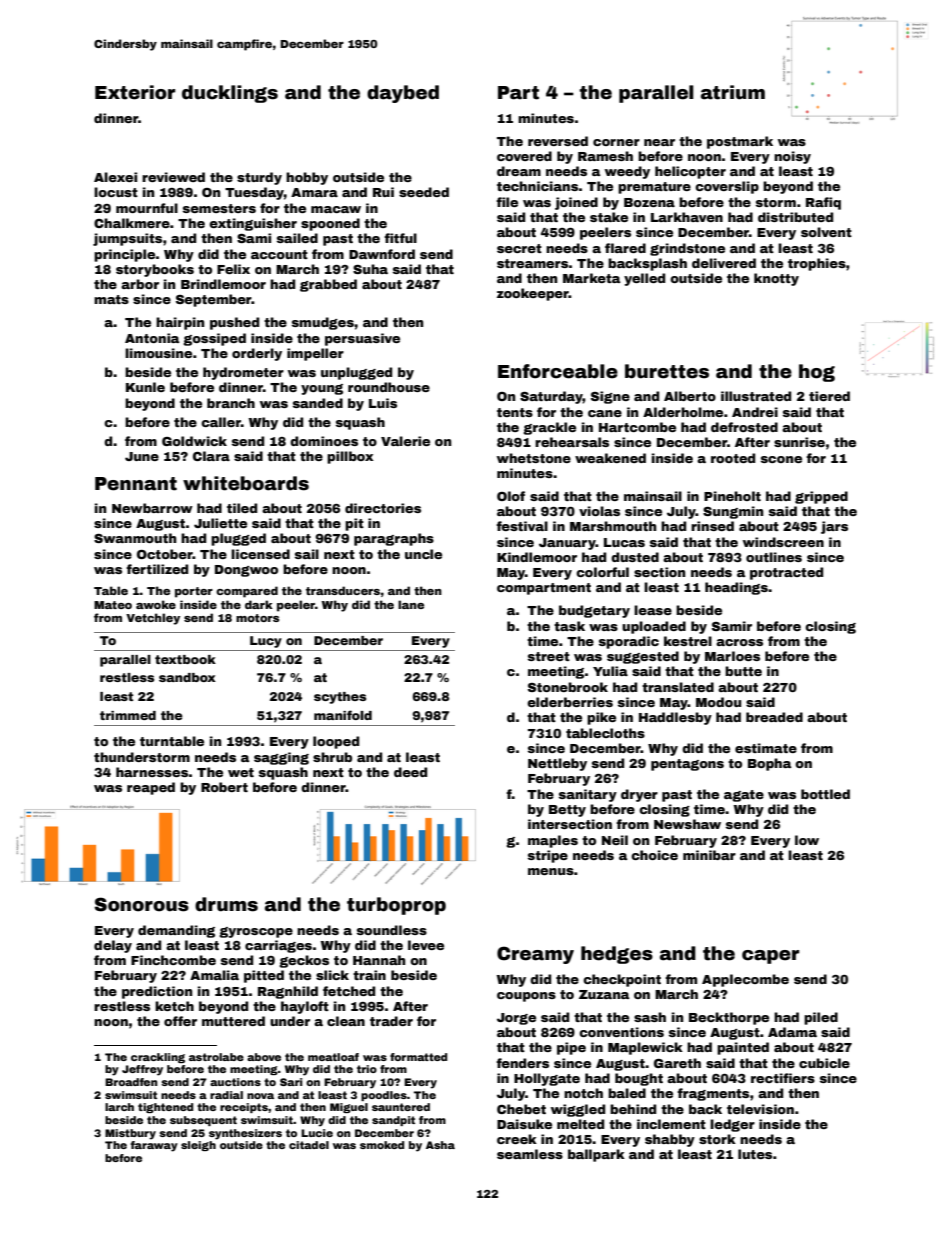 The height and width of the document is (1233, 952). Describe the element at coordinates (226, 904) in the document. I see `drums` at that location.
